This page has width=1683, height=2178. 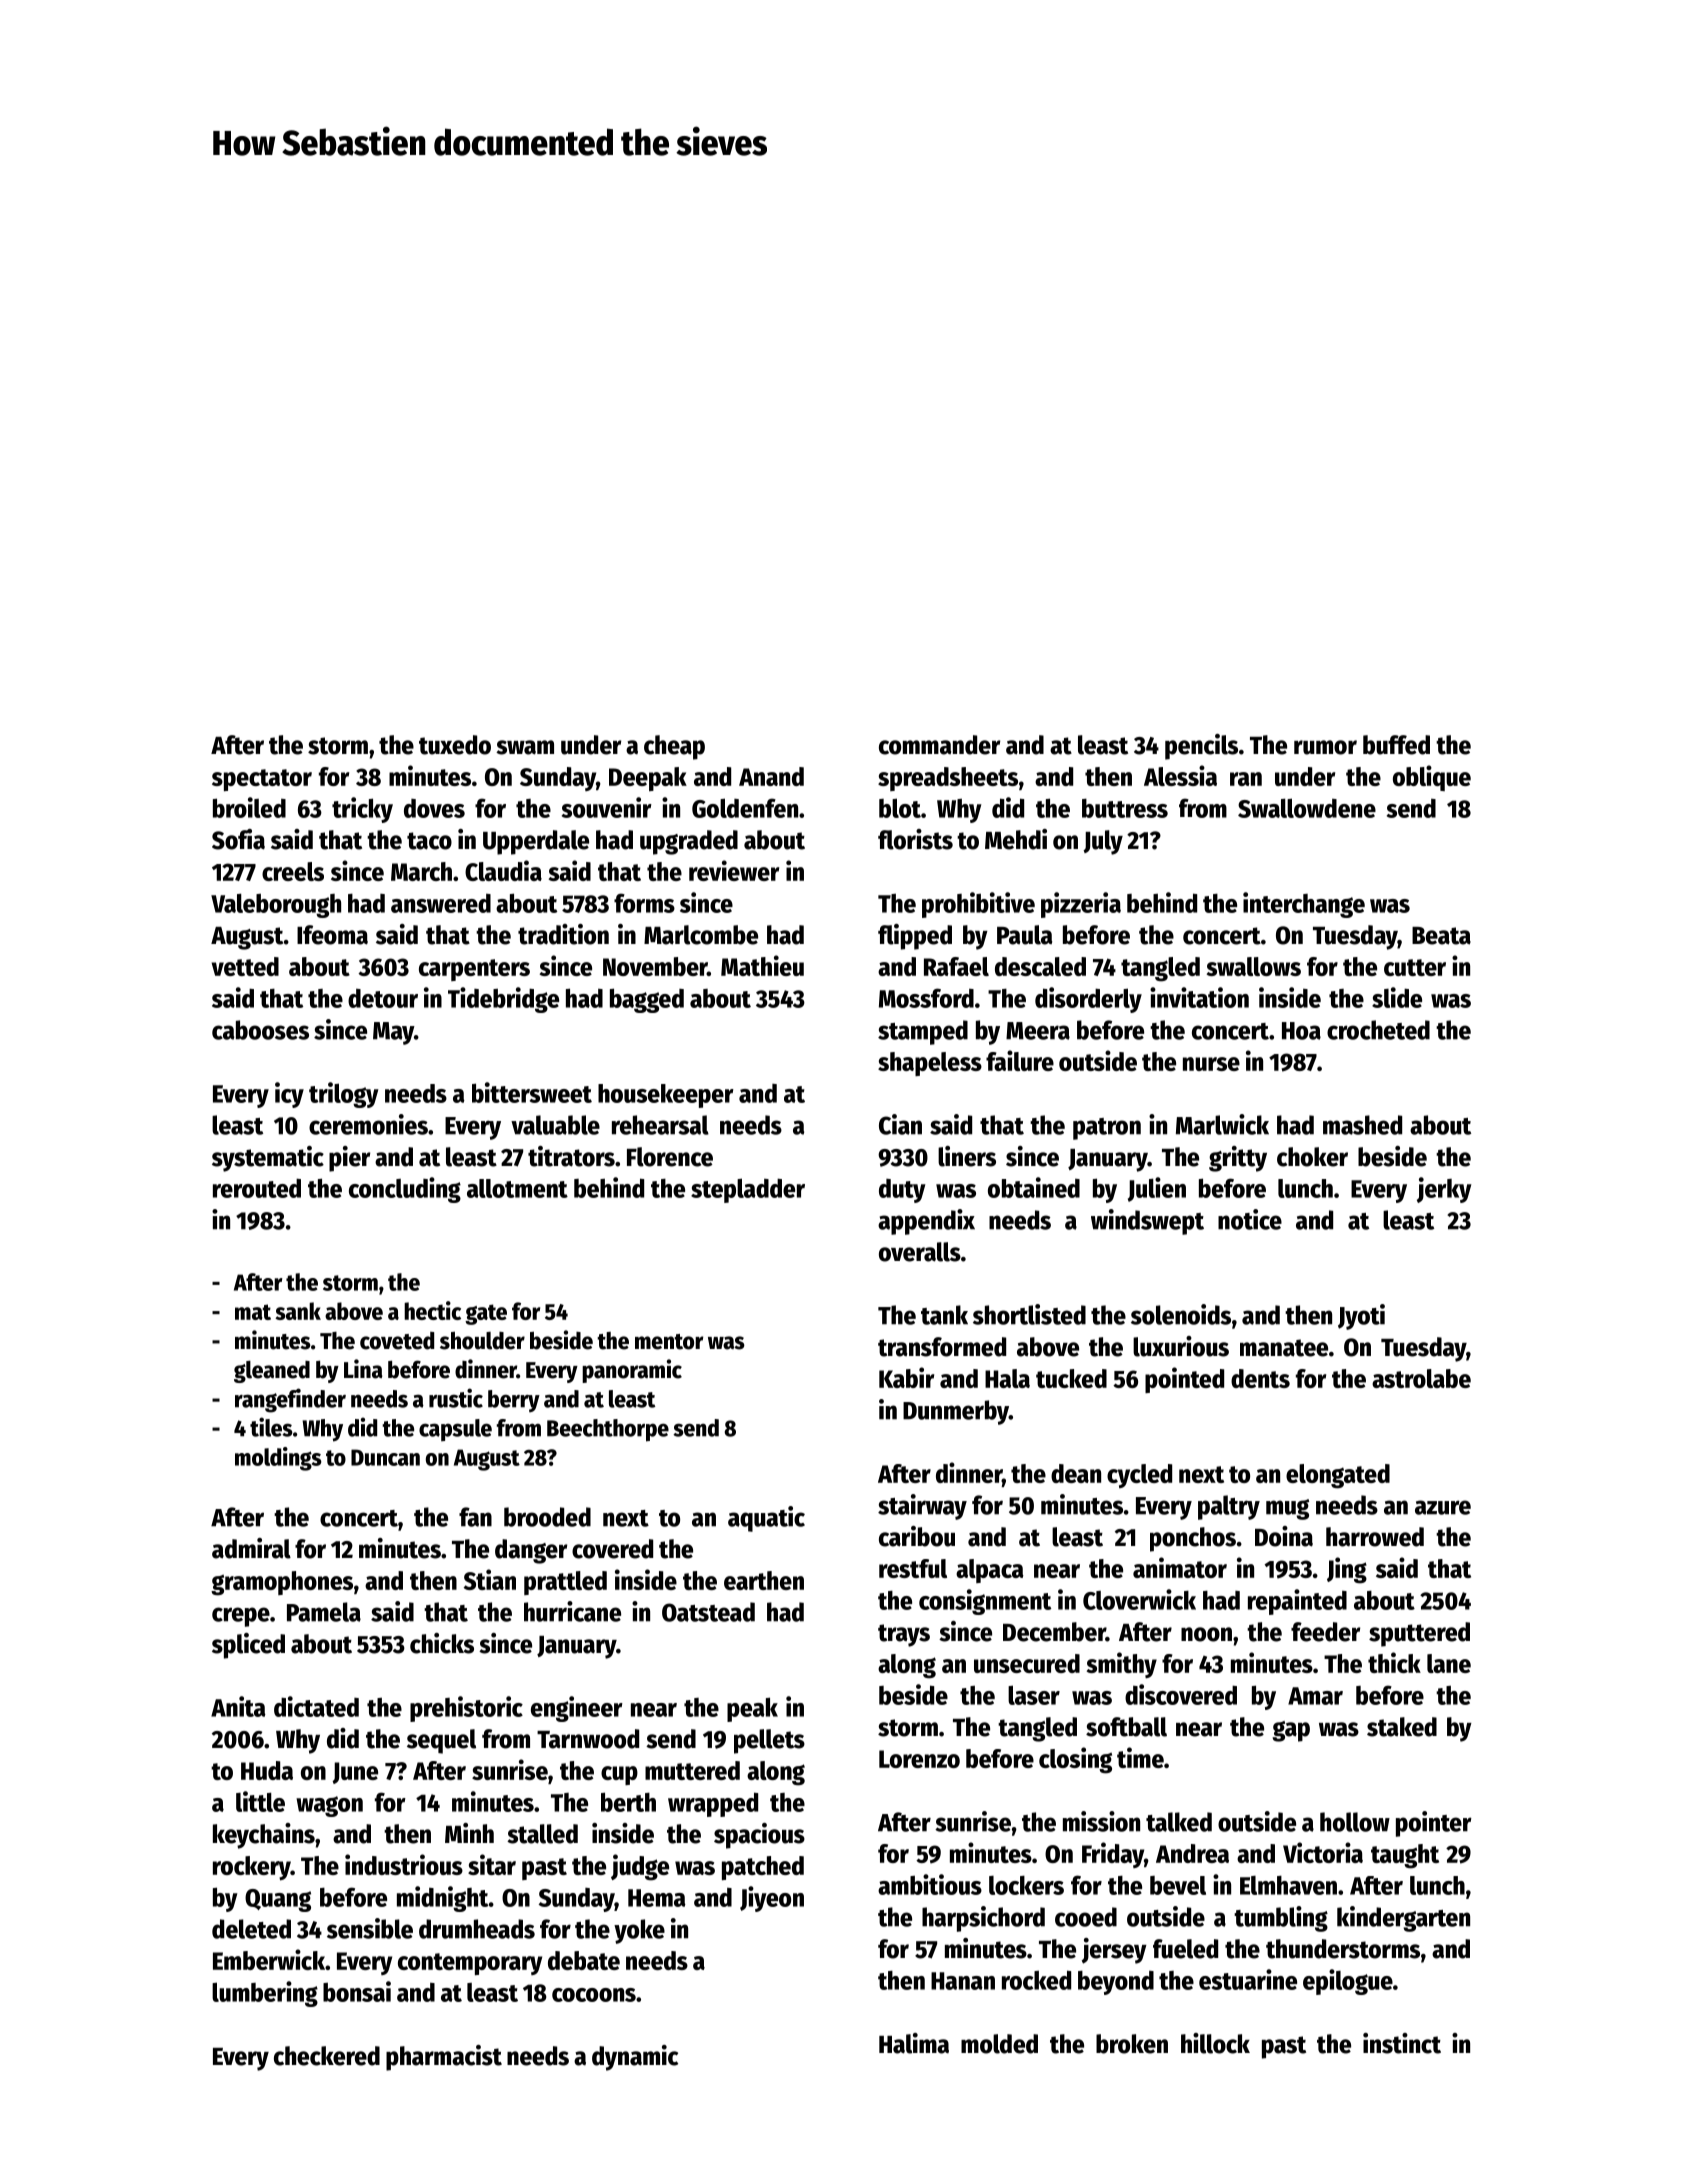 What do you see at coordinates (327, 2056) in the page?
I see `checkered` at bounding box center [327, 2056].
